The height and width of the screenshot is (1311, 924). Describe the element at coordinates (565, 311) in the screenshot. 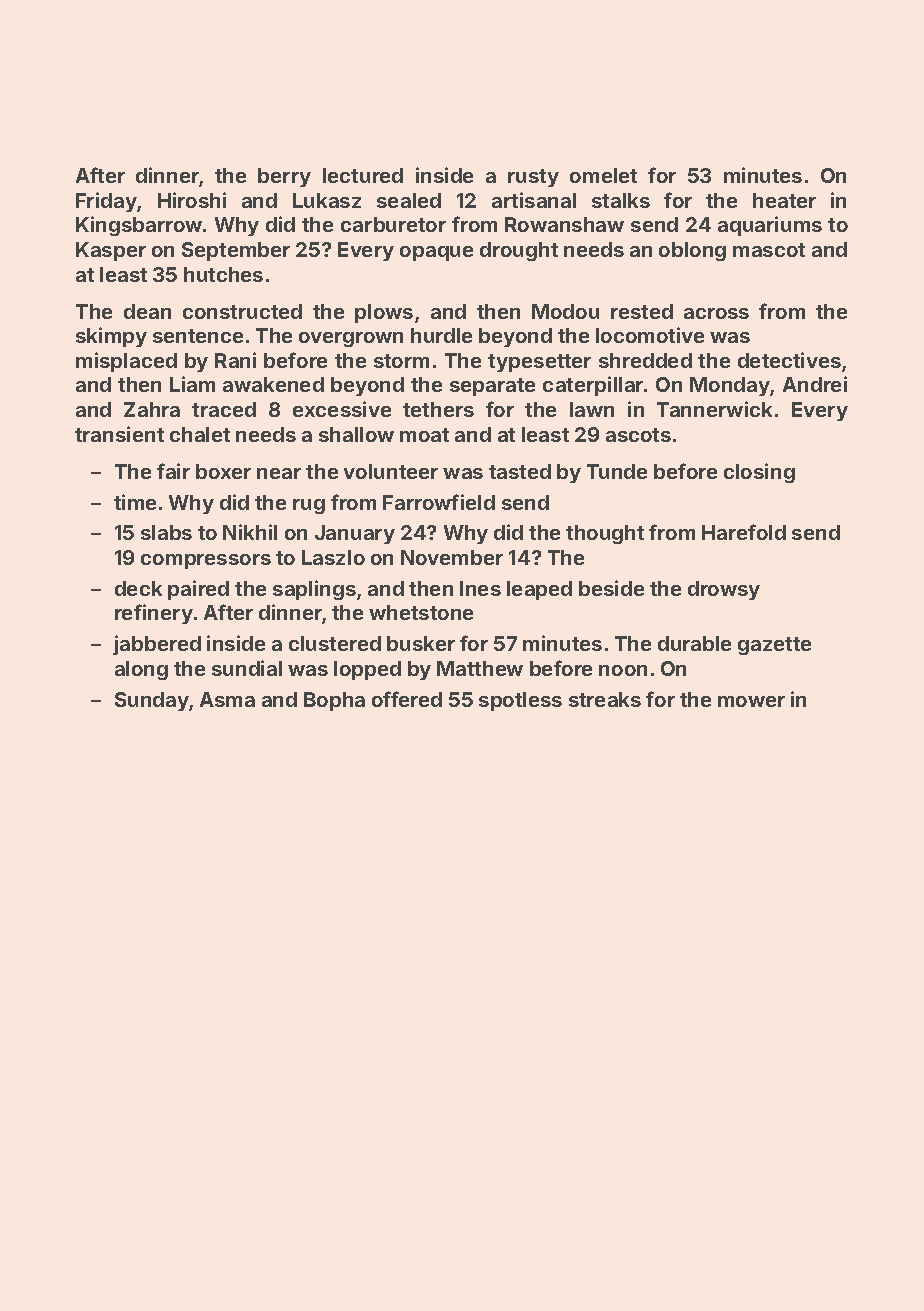

I see `Modou` at that location.
